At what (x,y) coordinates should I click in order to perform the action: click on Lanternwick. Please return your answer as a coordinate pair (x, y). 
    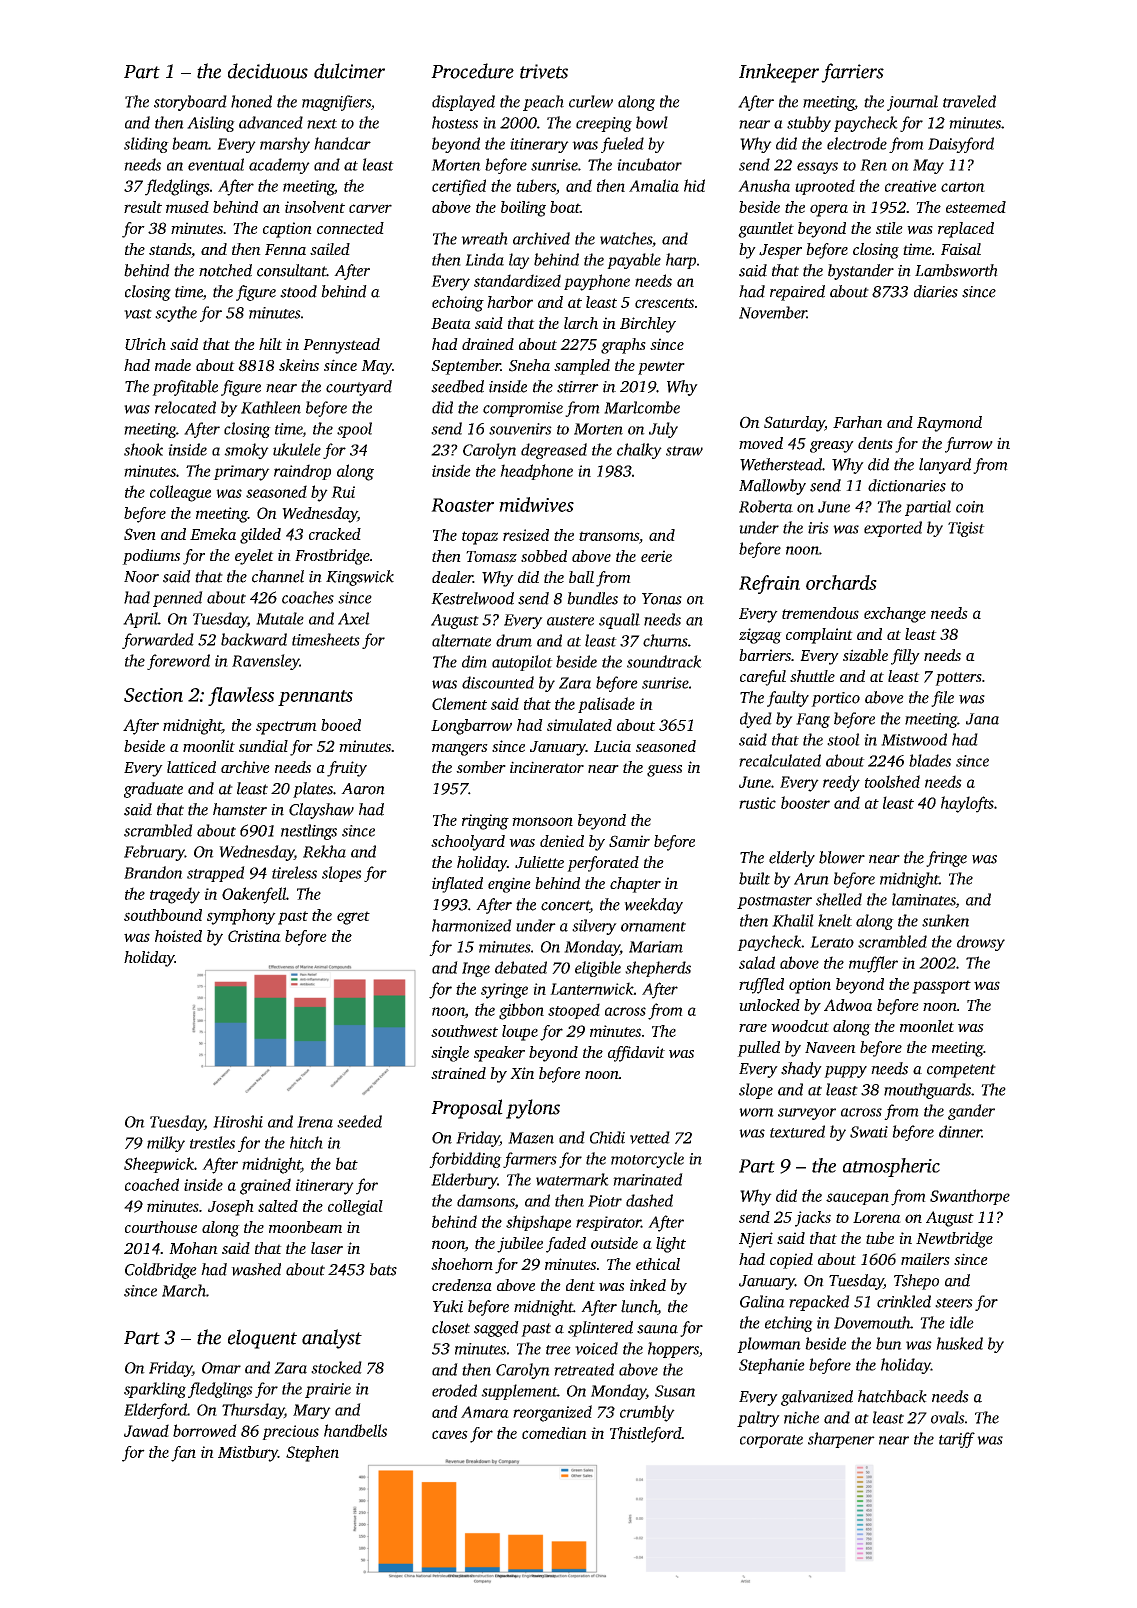
    Looking at the image, I should click on (592, 988).
